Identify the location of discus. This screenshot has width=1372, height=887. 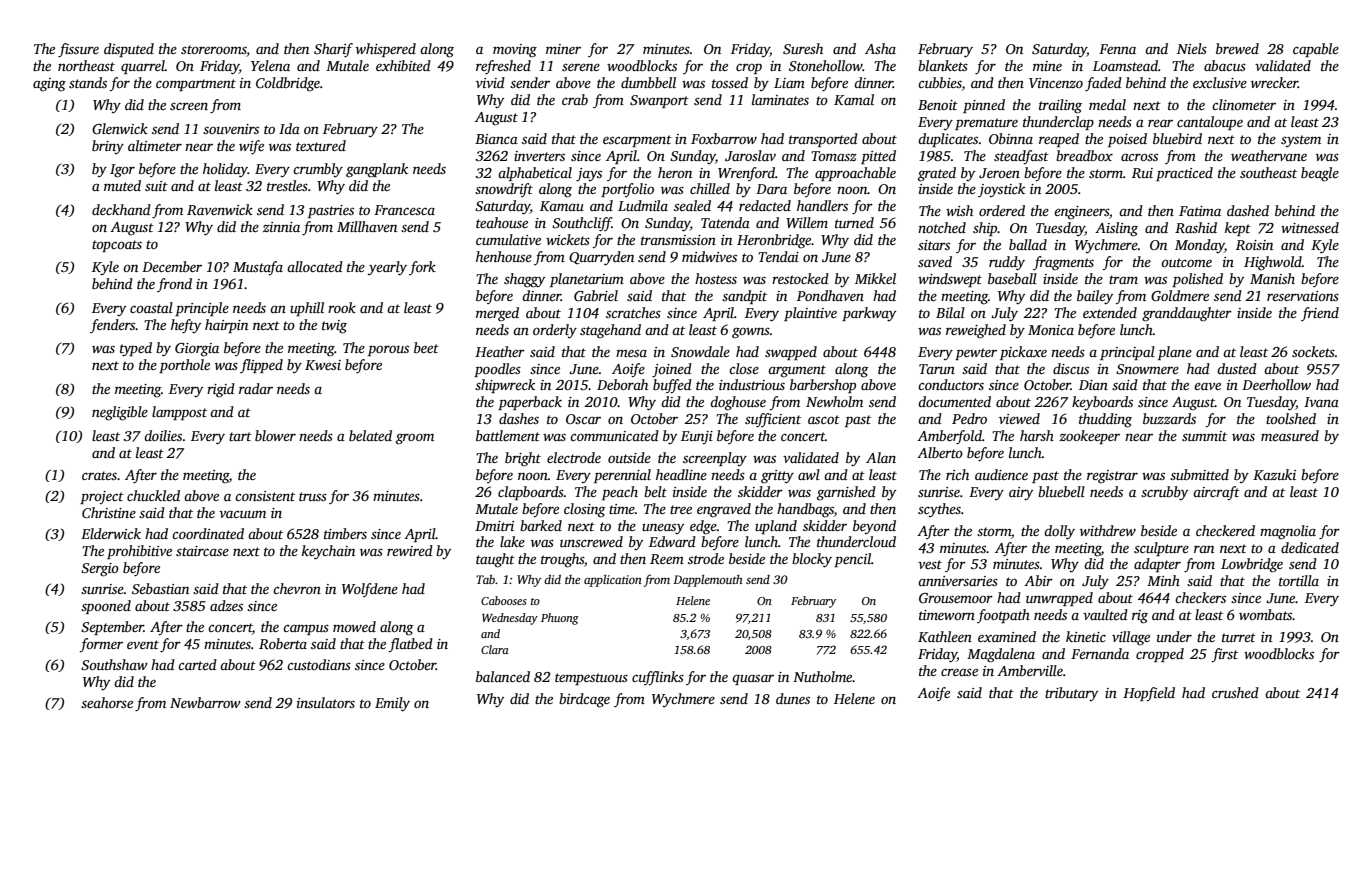
(1071, 368).
